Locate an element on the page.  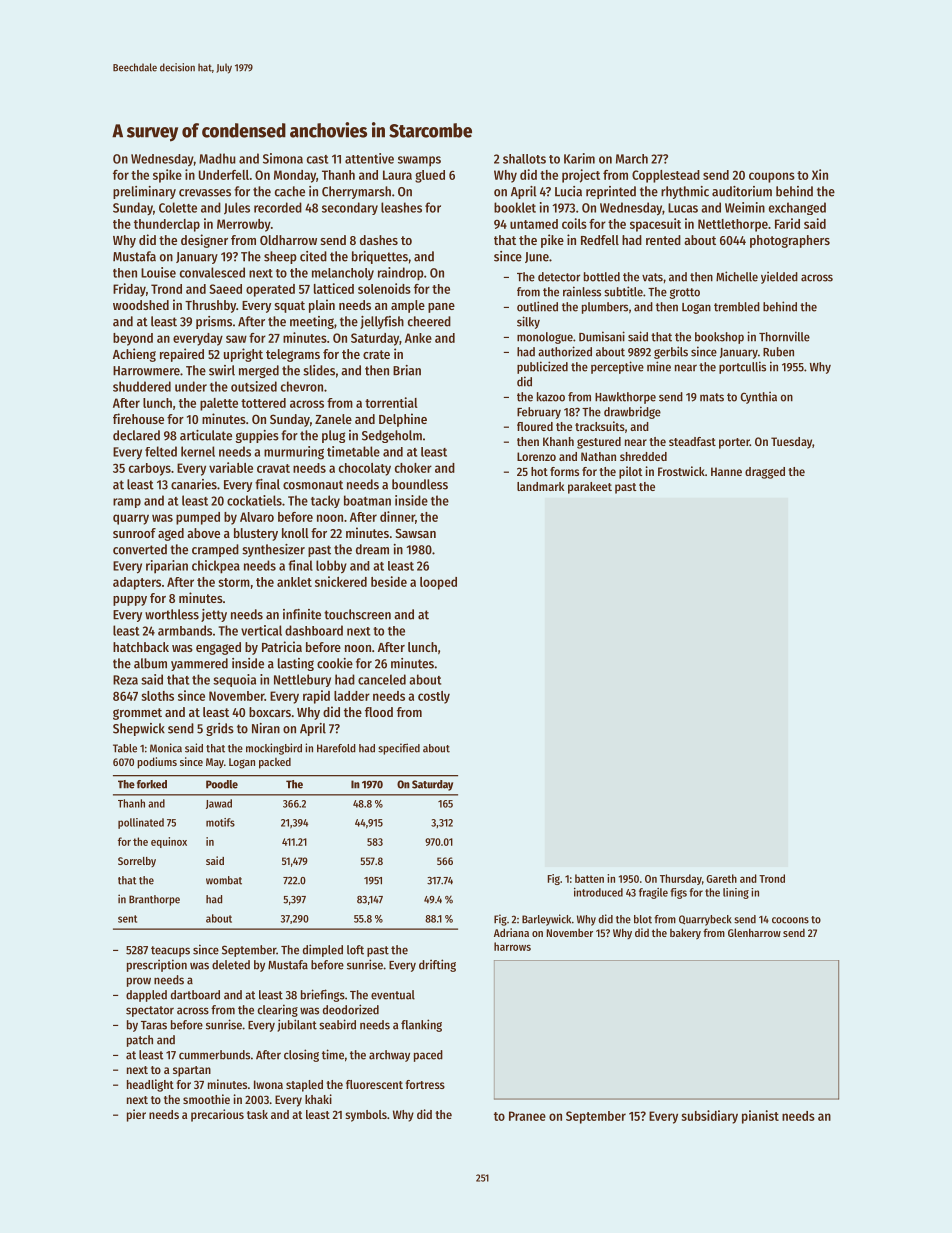
Louise is located at coordinates (158, 272).
